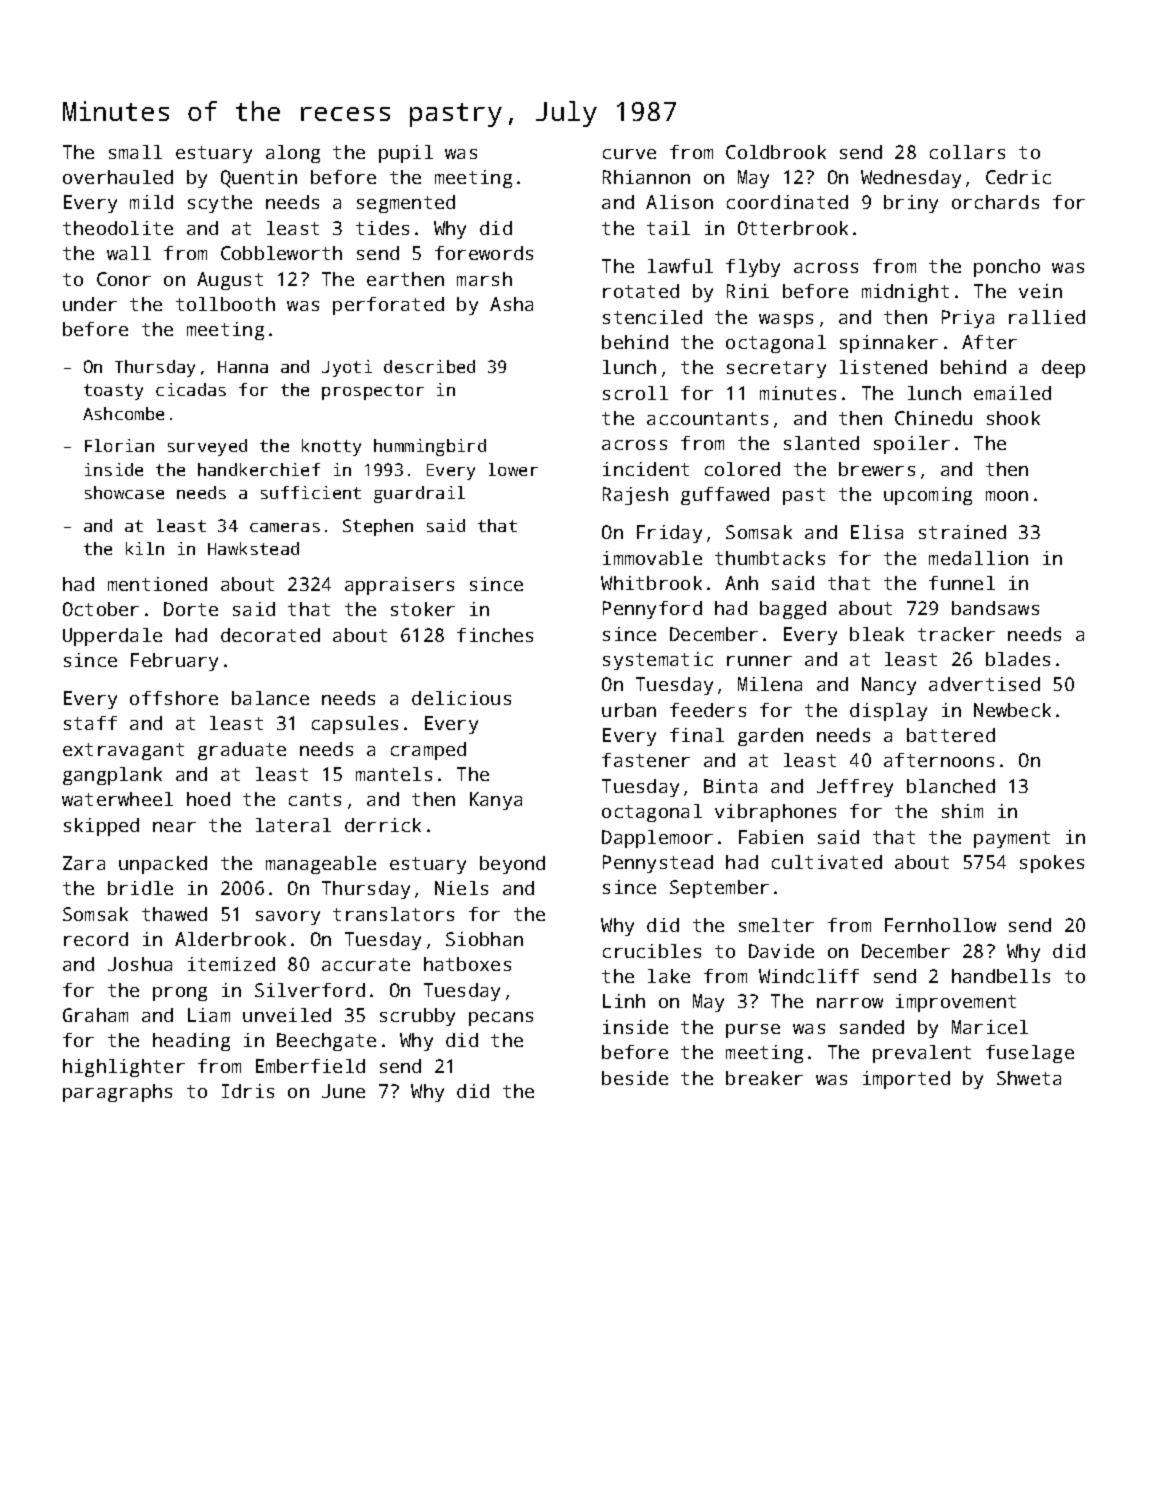  I want to click on Niels, so click(461, 888).
